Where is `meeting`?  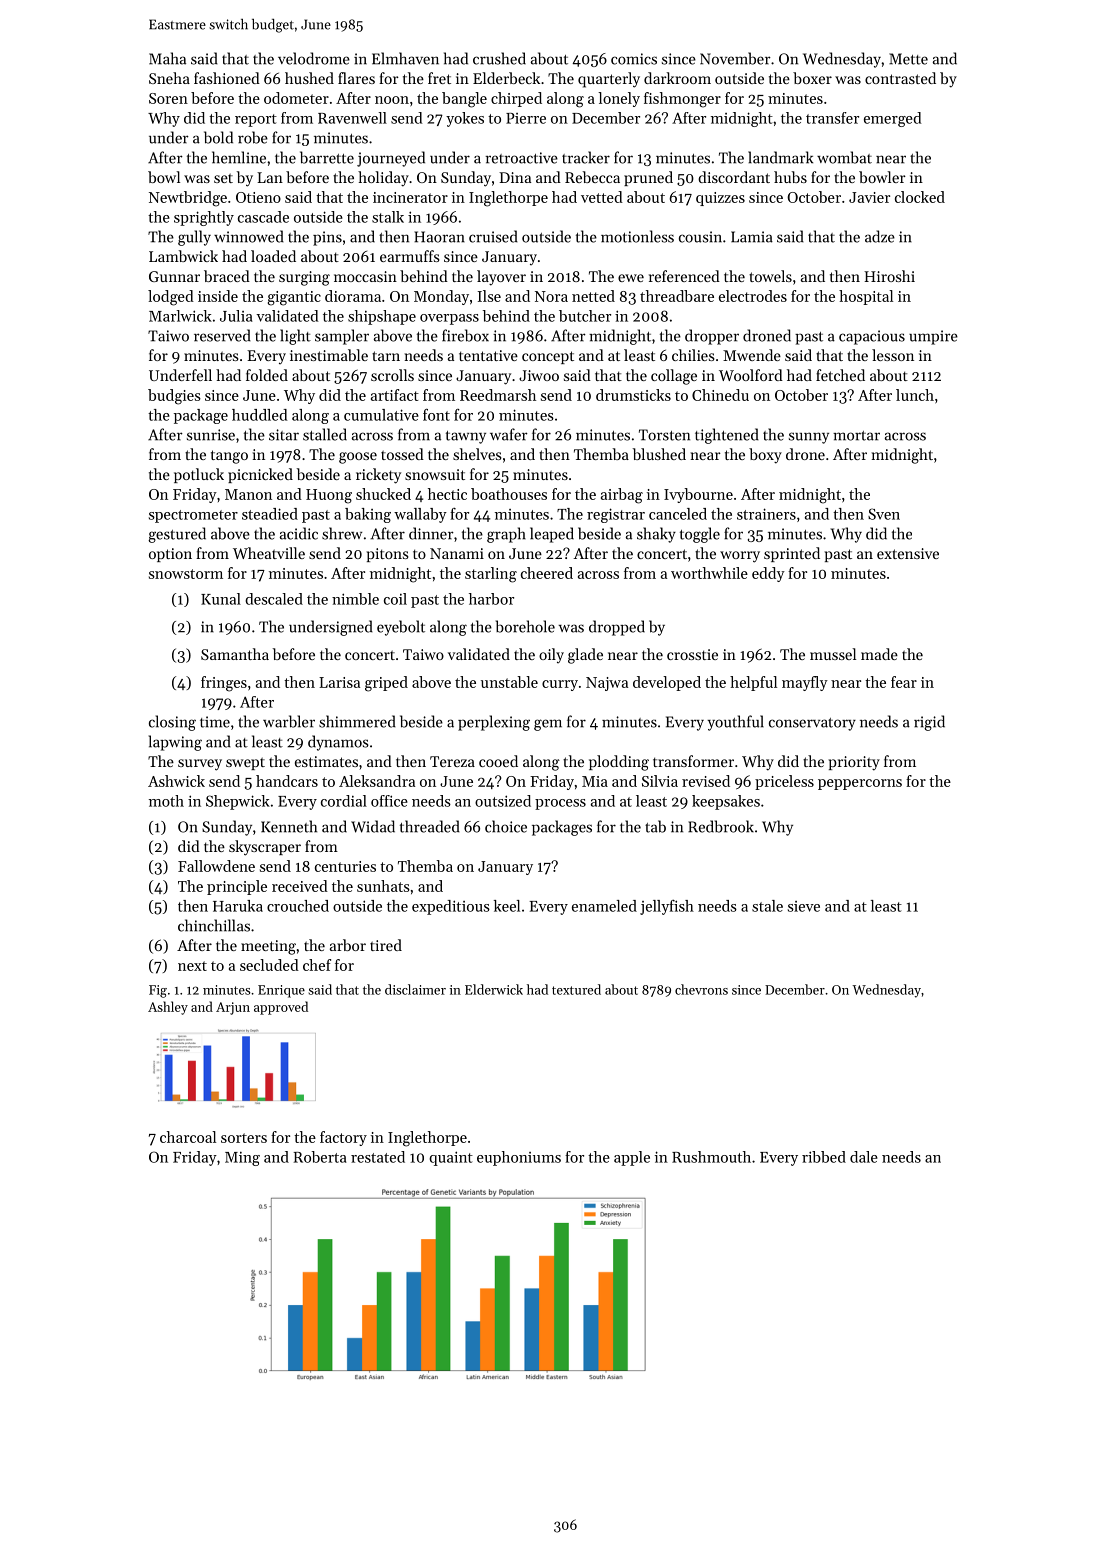
meeting is located at coordinates (268, 947).
